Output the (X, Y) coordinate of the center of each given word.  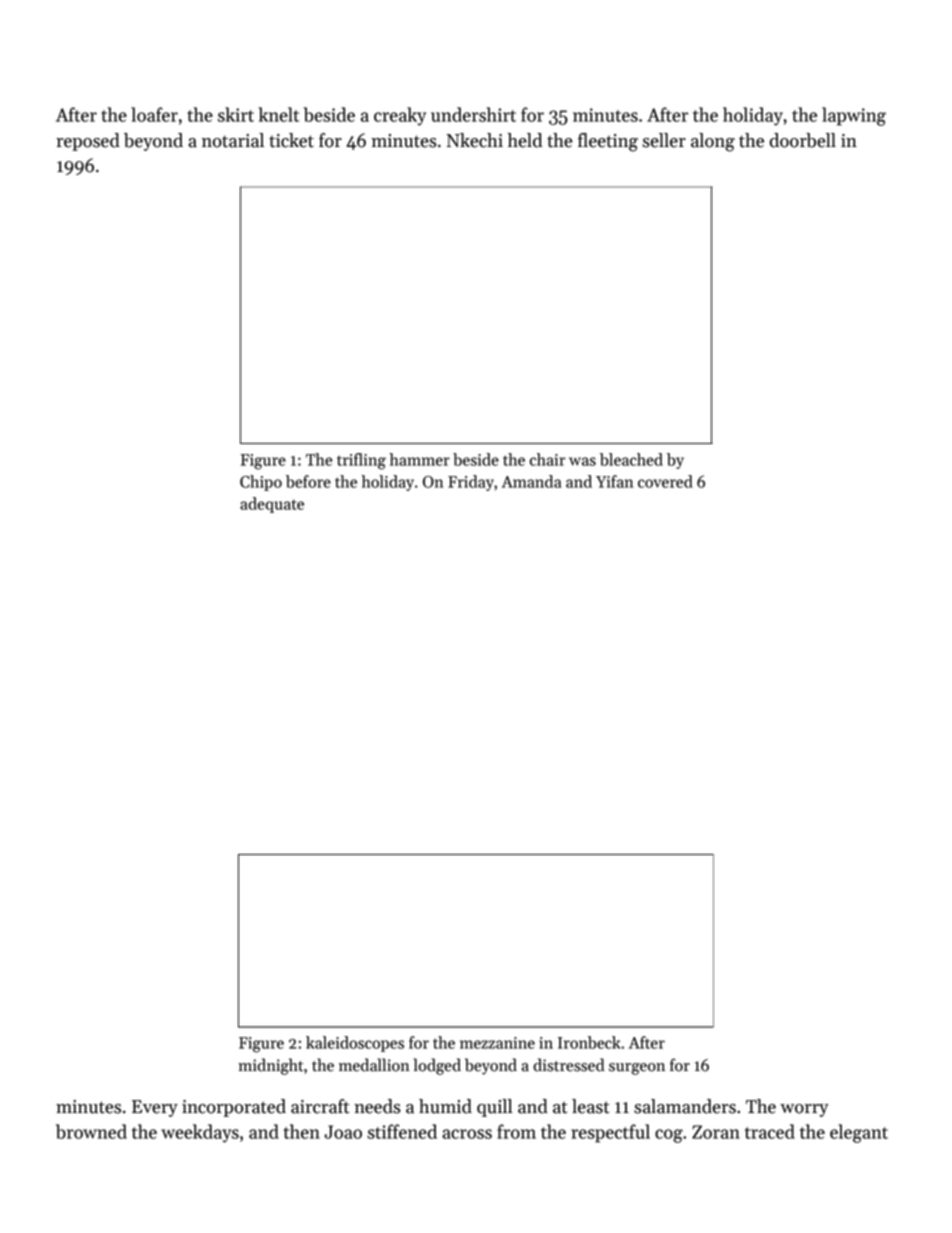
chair (547, 459)
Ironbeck (589, 1042)
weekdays (200, 1133)
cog (669, 1136)
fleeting (608, 142)
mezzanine (497, 1043)
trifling (361, 461)
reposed (88, 142)
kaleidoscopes (355, 1044)
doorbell (803, 140)
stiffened (402, 1131)
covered (665, 481)
